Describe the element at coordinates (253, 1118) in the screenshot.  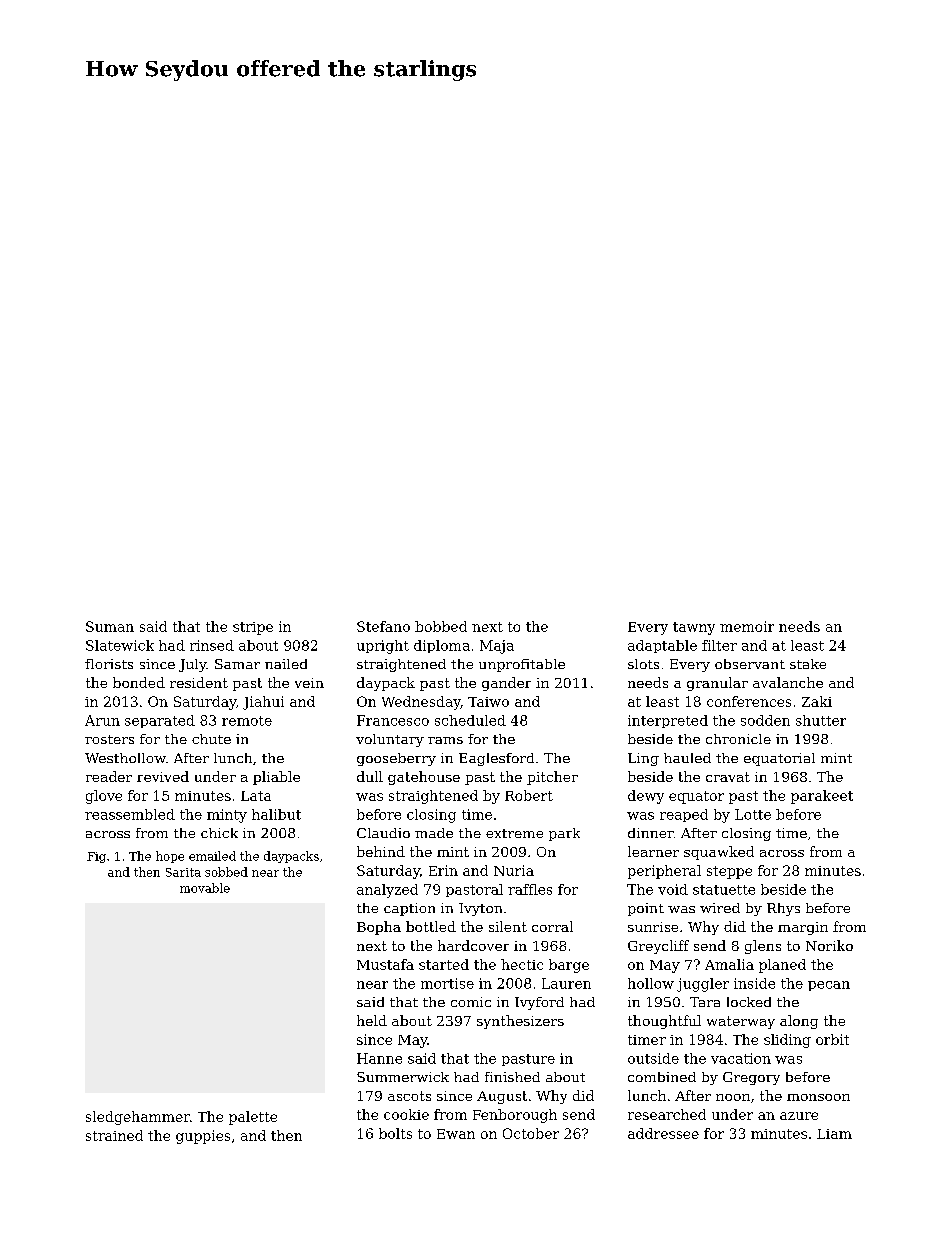
I see `palette` at that location.
